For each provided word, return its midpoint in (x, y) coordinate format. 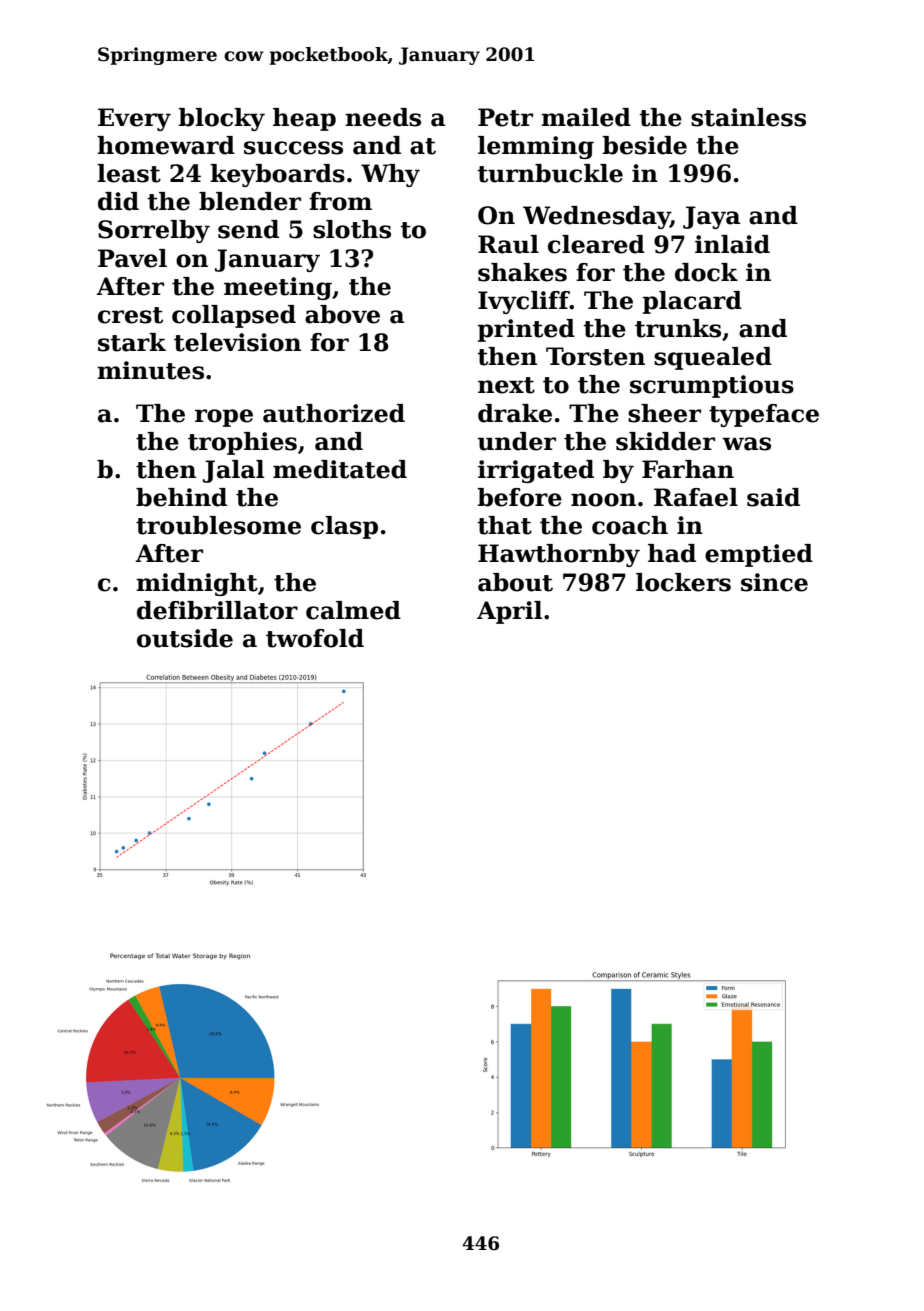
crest (130, 315)
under (517, 441)
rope (224, 418)
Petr (505, 117)
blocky (222, 119)
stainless (748, 117)
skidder (665, 441)
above (342, 314)
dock (706, 272)
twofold (315, 638)
